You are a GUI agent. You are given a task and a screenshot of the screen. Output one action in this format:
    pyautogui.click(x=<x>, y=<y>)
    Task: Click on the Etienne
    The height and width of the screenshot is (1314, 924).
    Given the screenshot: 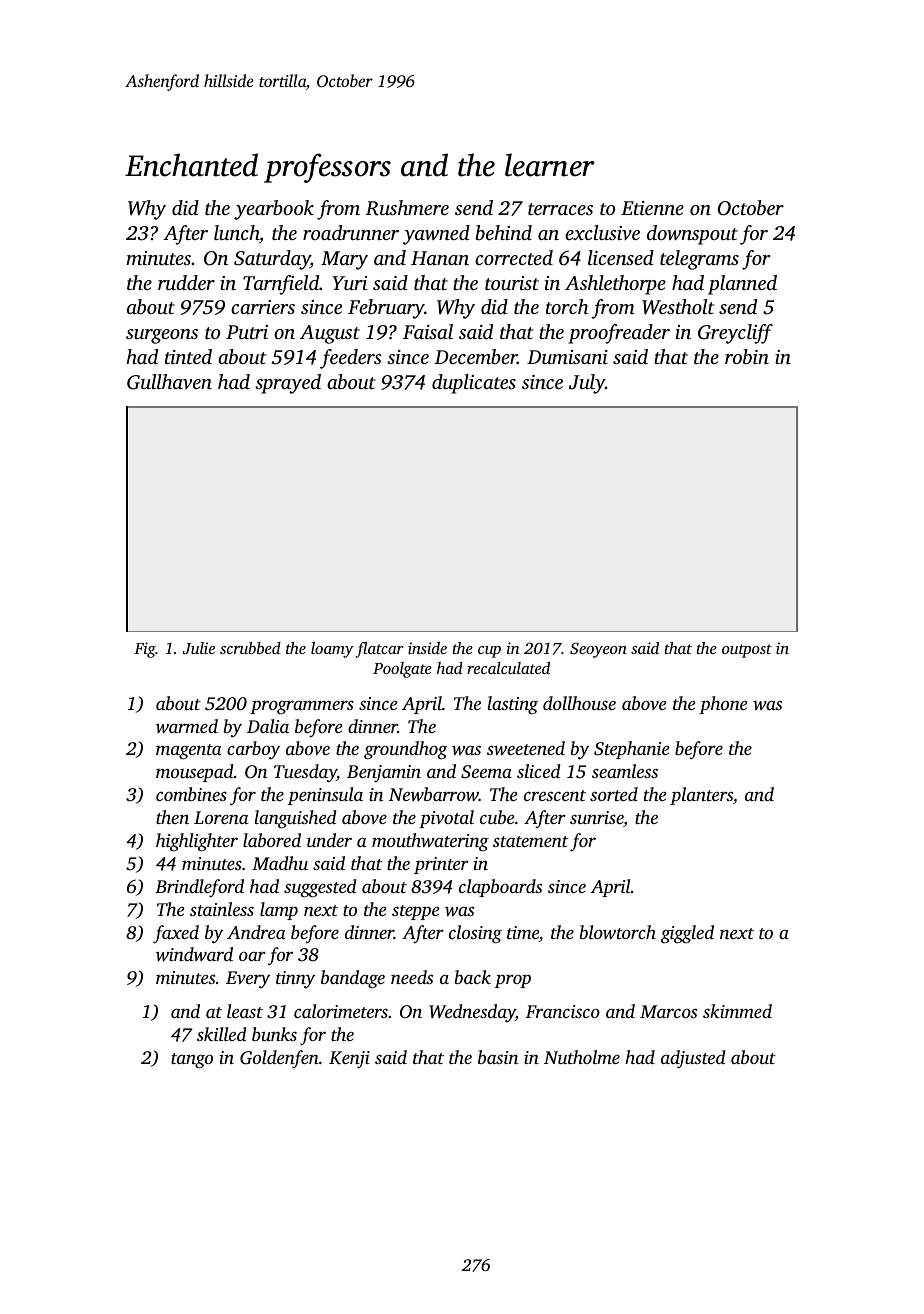 What is the action you would take?
    pyautogui.click(x=652, y=208)
